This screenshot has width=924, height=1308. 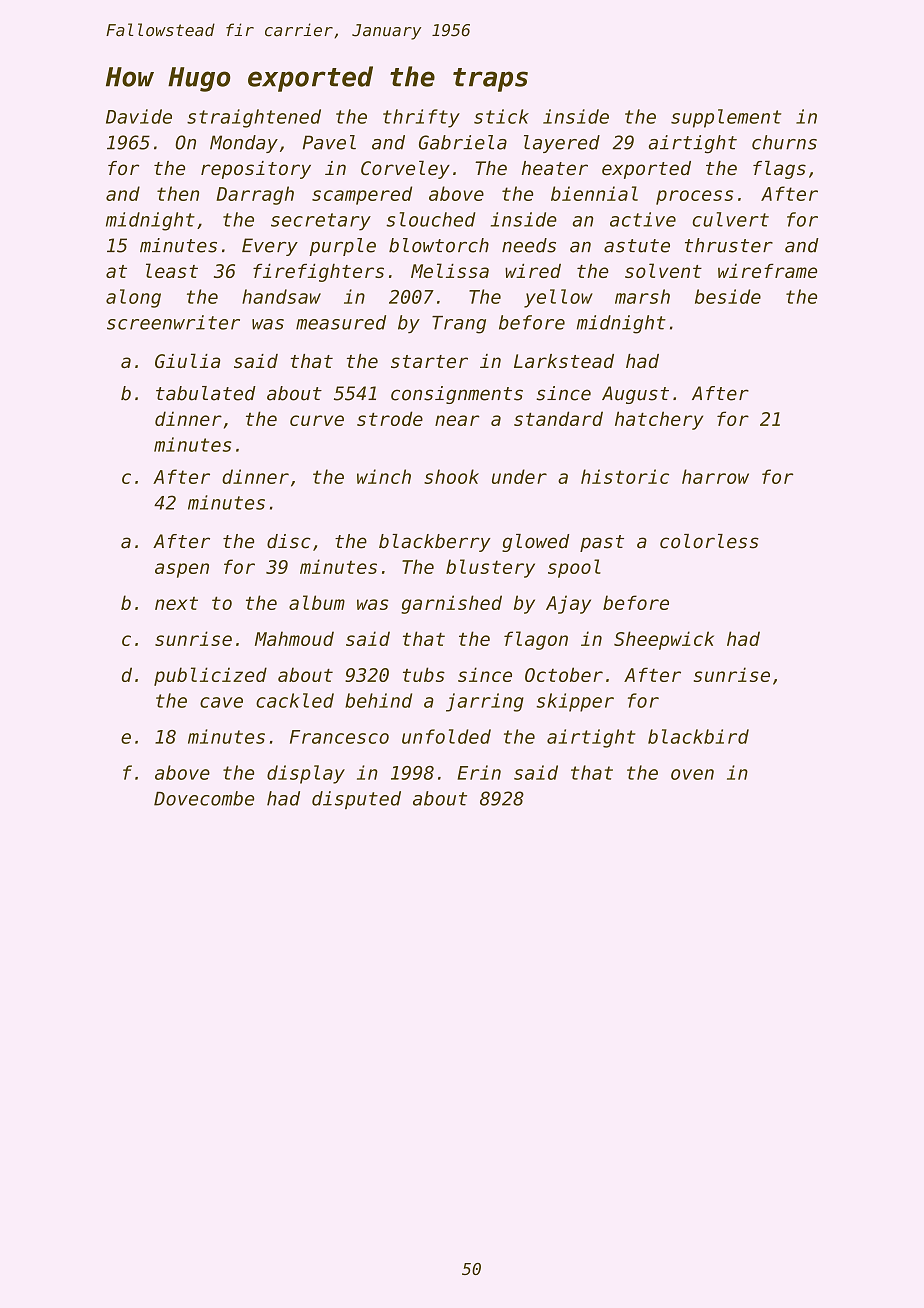 What do you see at coordinates (139, 116) in the screenshot?
I see `Davide` at bounding box center [139, 116].
